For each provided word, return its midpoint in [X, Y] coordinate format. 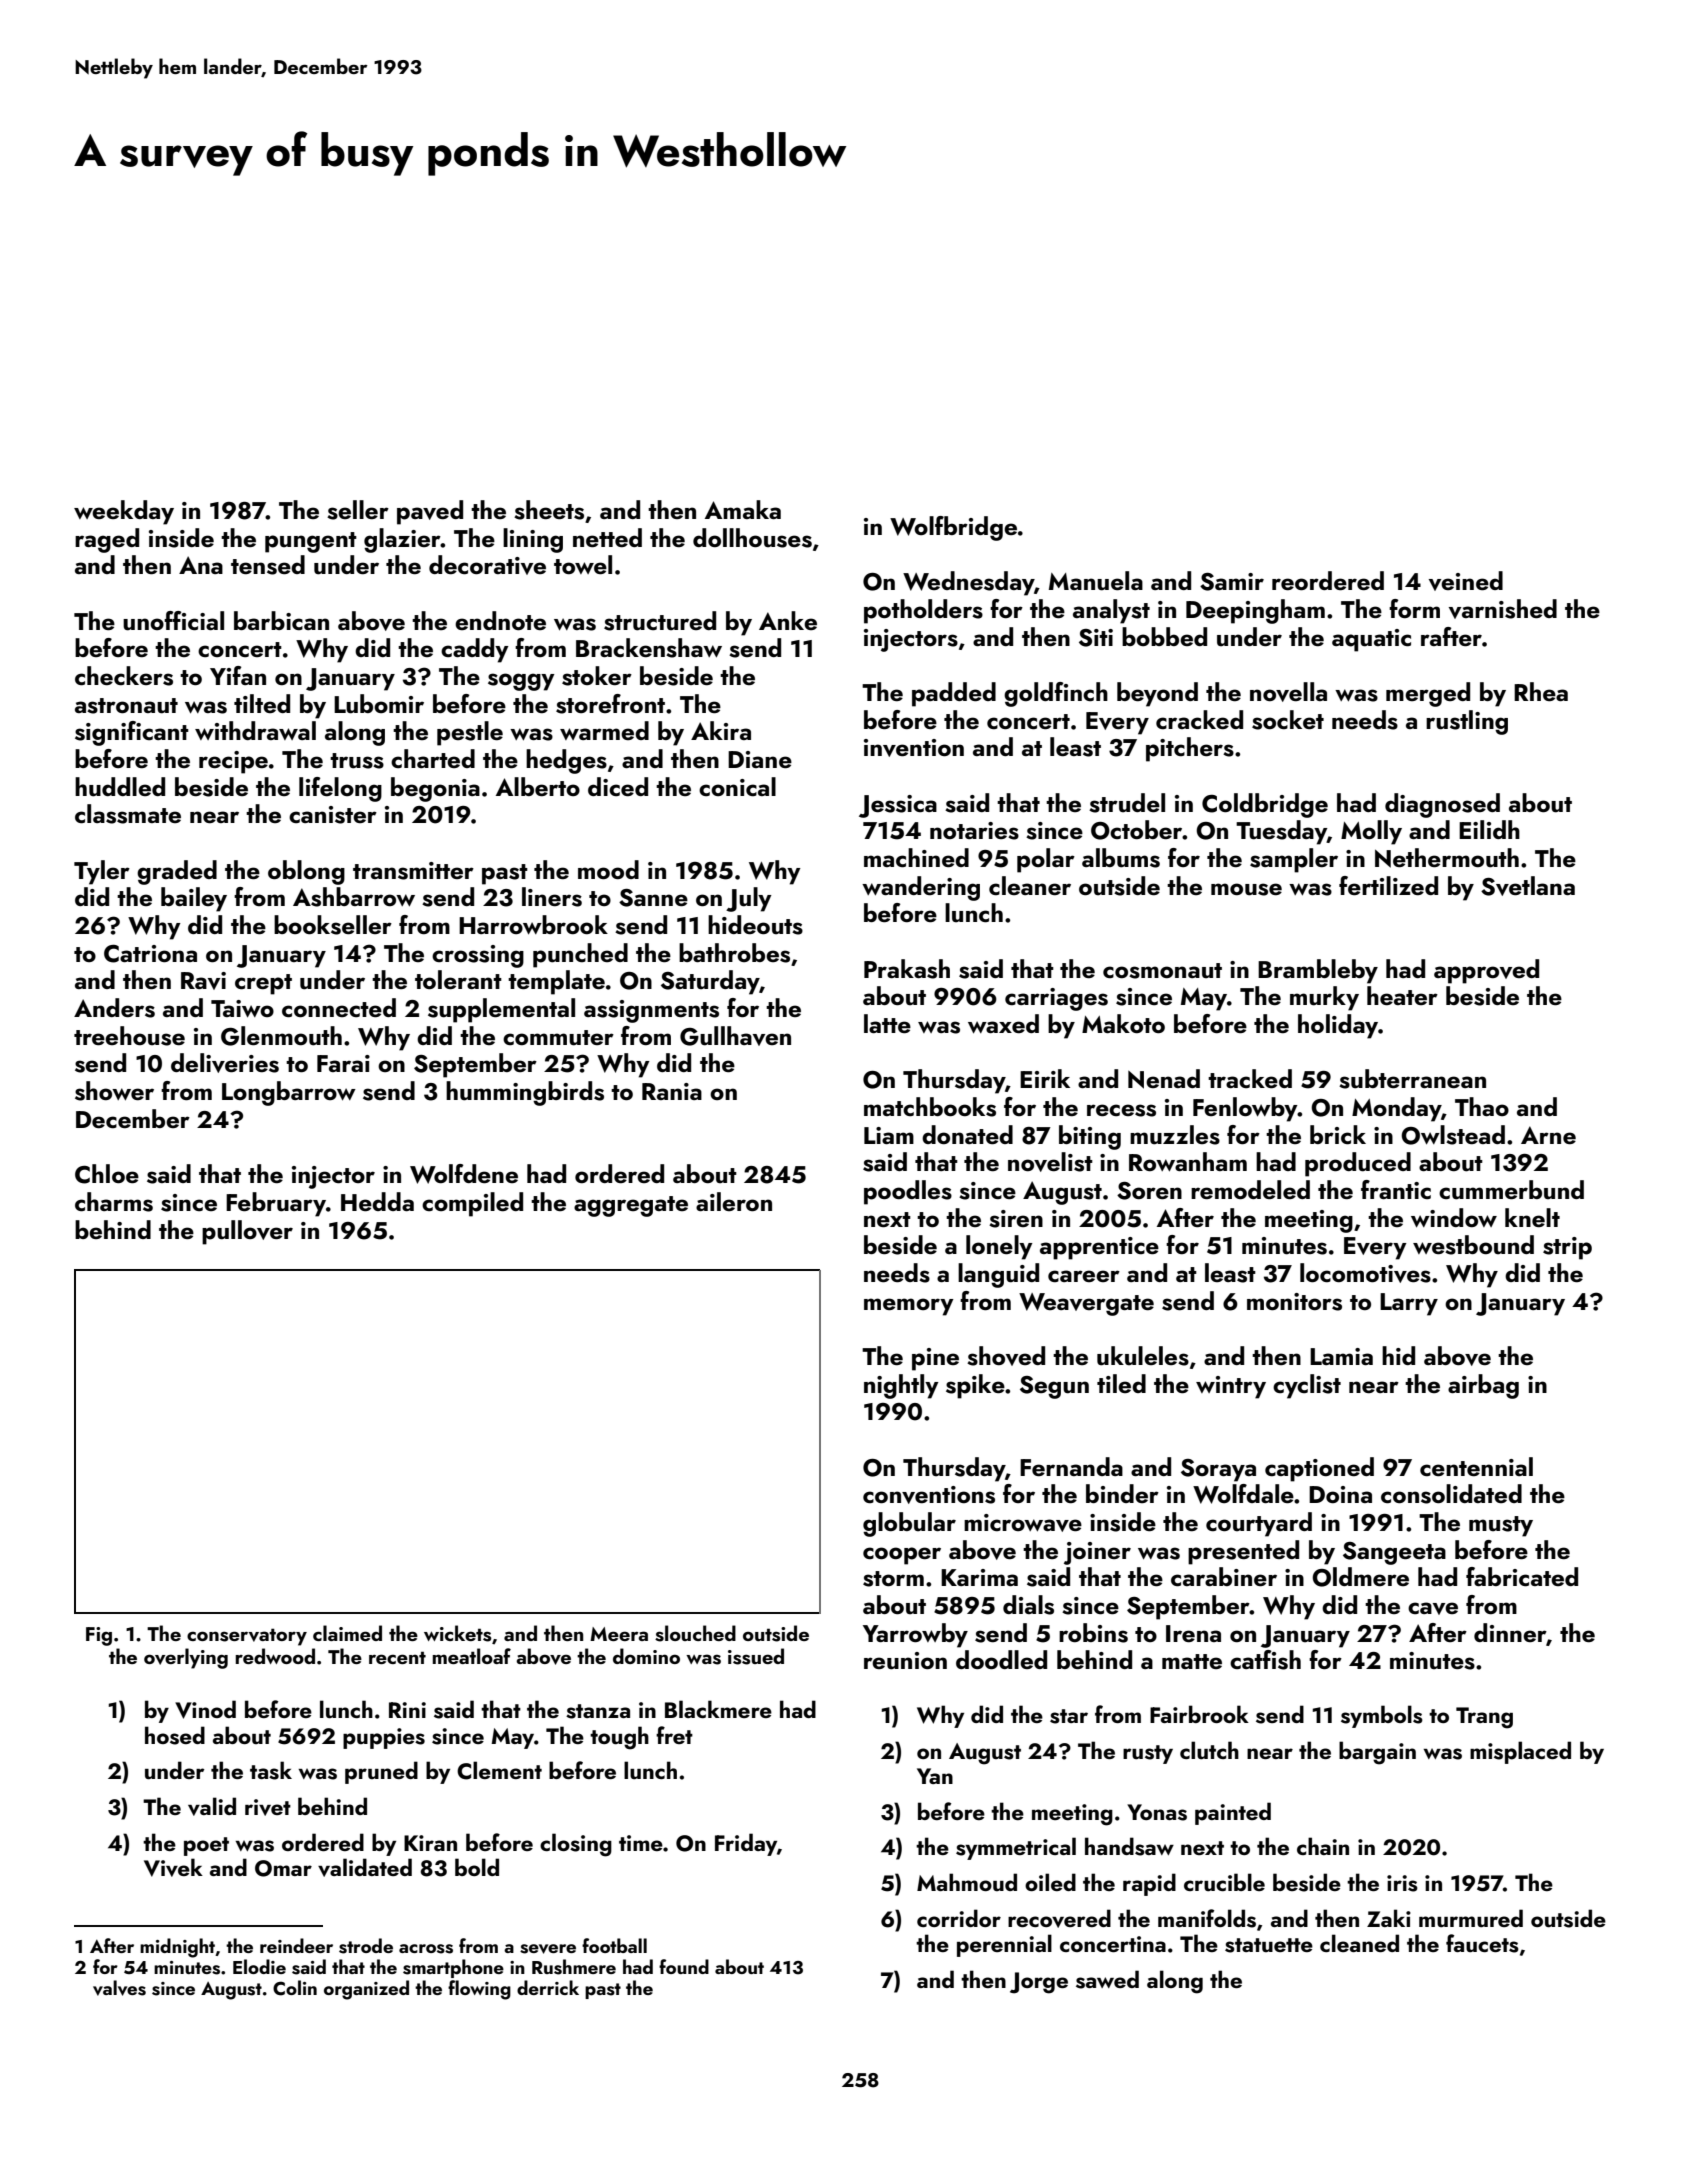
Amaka [743, 509]
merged [1428, 694]
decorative [487, 565]
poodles [908, 1192]
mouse [1246, 889]
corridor [959, 1918]
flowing [479, 1990]
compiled [472, 1204]
